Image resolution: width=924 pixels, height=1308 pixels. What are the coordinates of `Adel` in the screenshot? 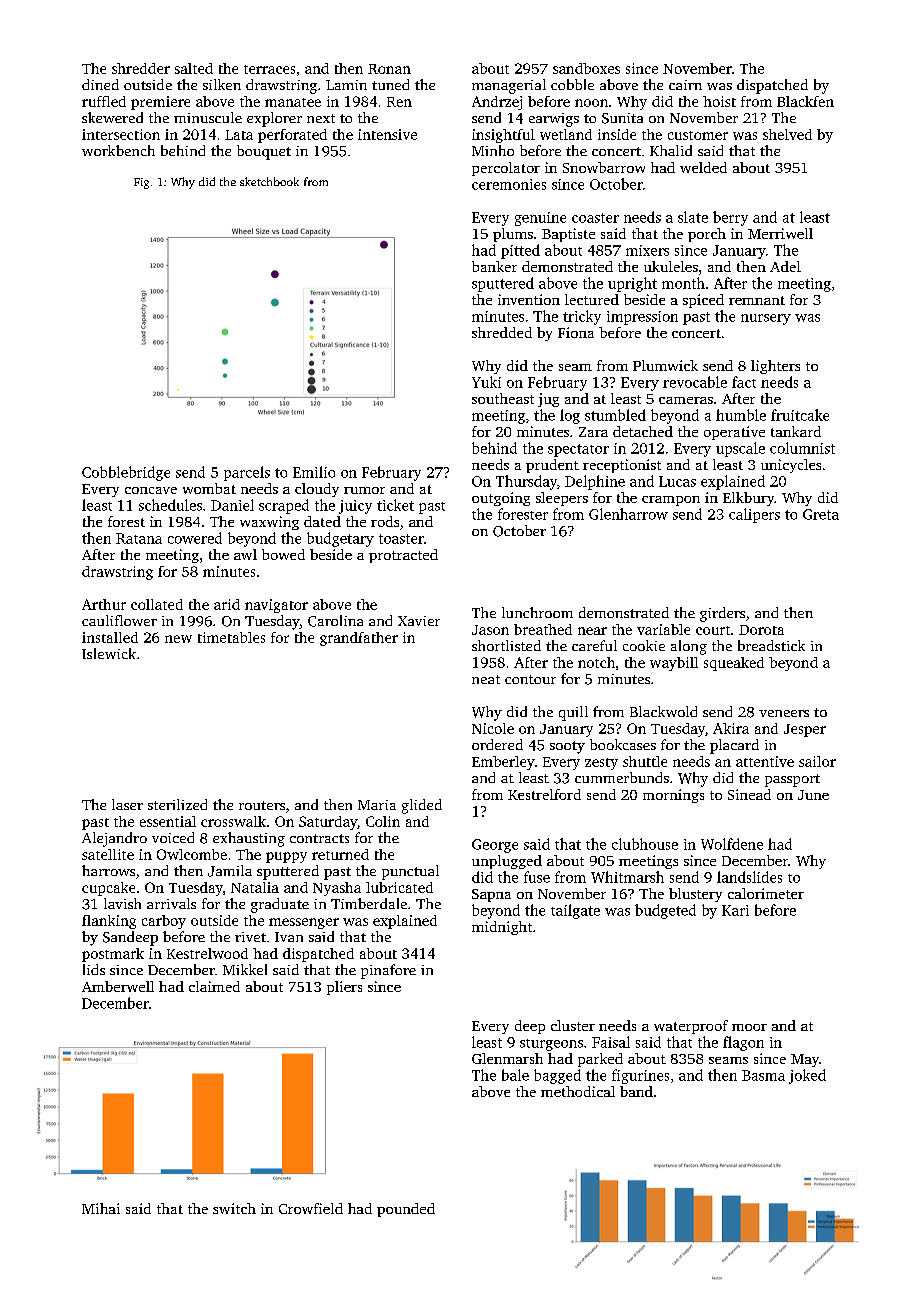 It's located at (785, 266).
